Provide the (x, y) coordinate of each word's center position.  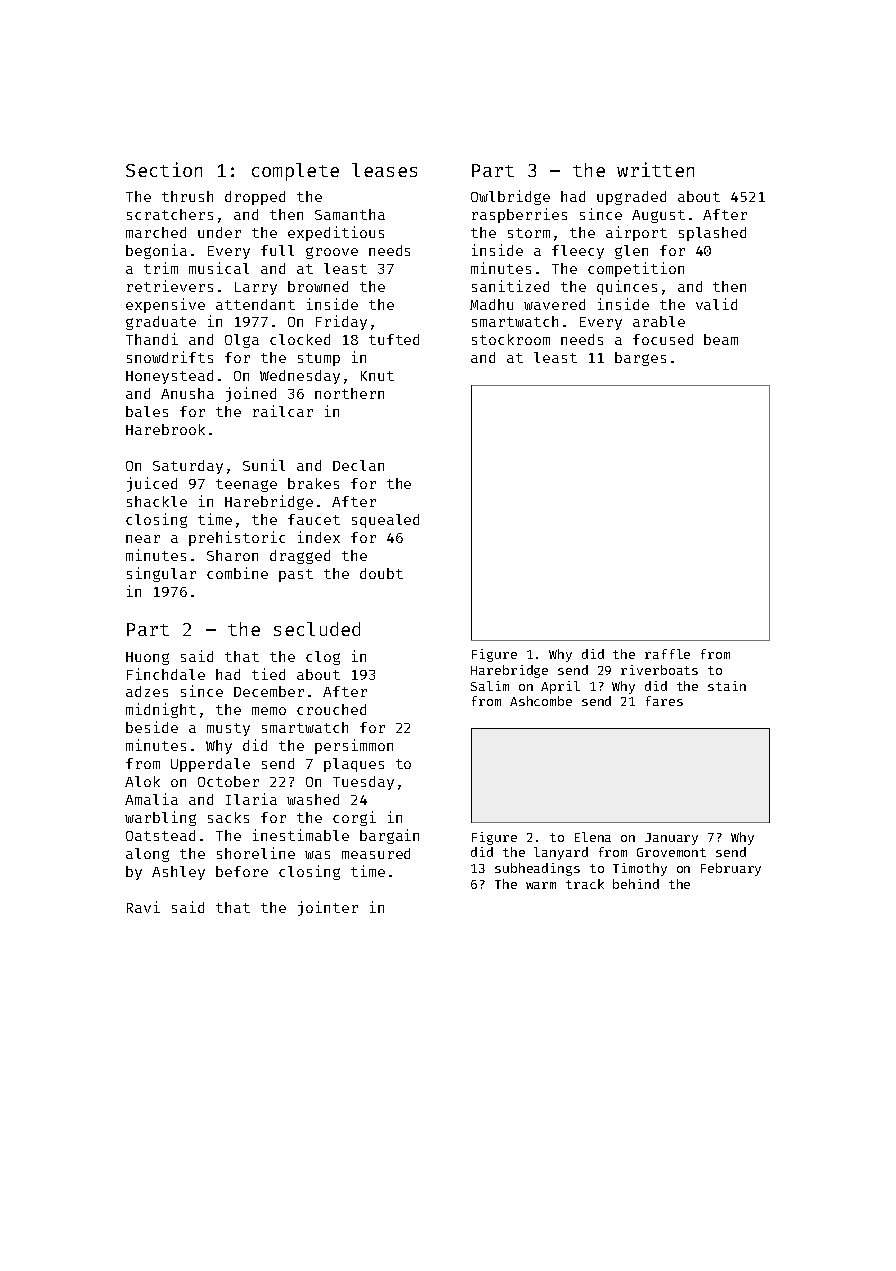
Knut (377, 376)
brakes (313, 483)
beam (721, 339)
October (228, 781)
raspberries (519, 215)
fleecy (578, 252)
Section (164, 169)
